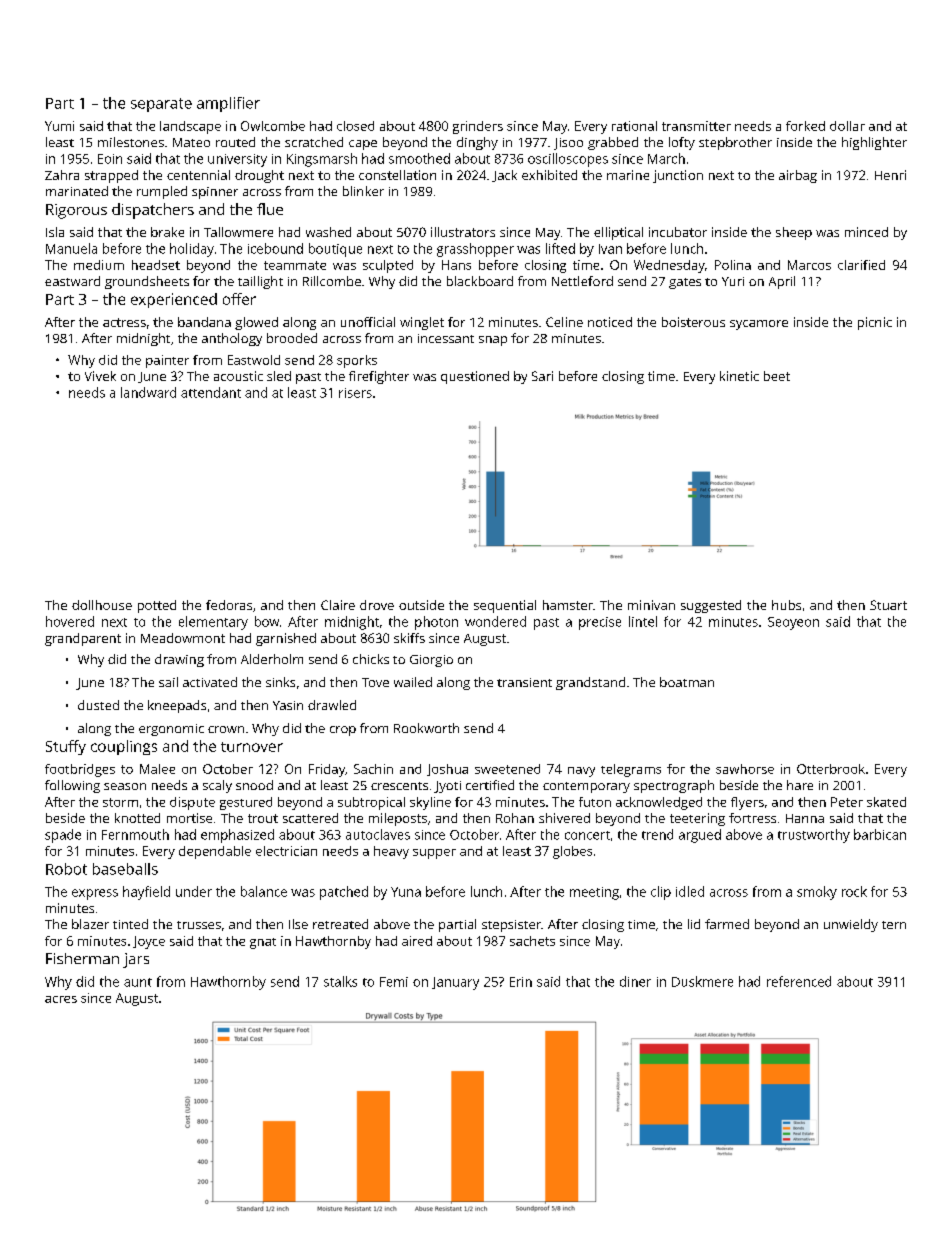  What do you see at coordinates (59, 126) in the page?
I see `Yumi` at bounding box center [59, 126].
